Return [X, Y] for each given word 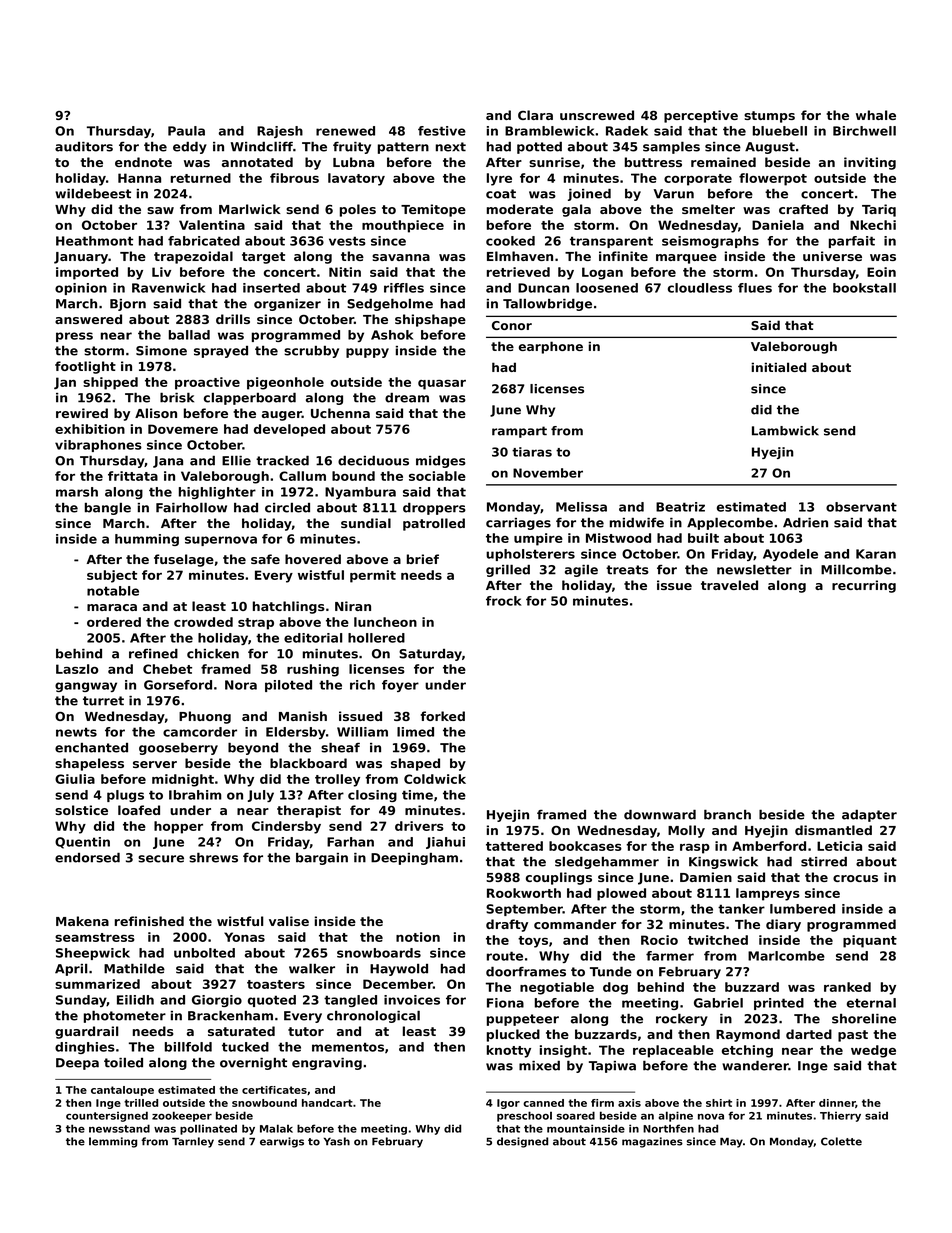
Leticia [839, 846]
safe [265, 559]
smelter [708, 209]
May [731, 1143]
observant [861, 507]
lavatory [356, 179]
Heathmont [94, 241]
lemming [113, 1142]
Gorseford [178, 685]
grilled [508, 571]
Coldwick [435, 779]
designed [522, 1142]
